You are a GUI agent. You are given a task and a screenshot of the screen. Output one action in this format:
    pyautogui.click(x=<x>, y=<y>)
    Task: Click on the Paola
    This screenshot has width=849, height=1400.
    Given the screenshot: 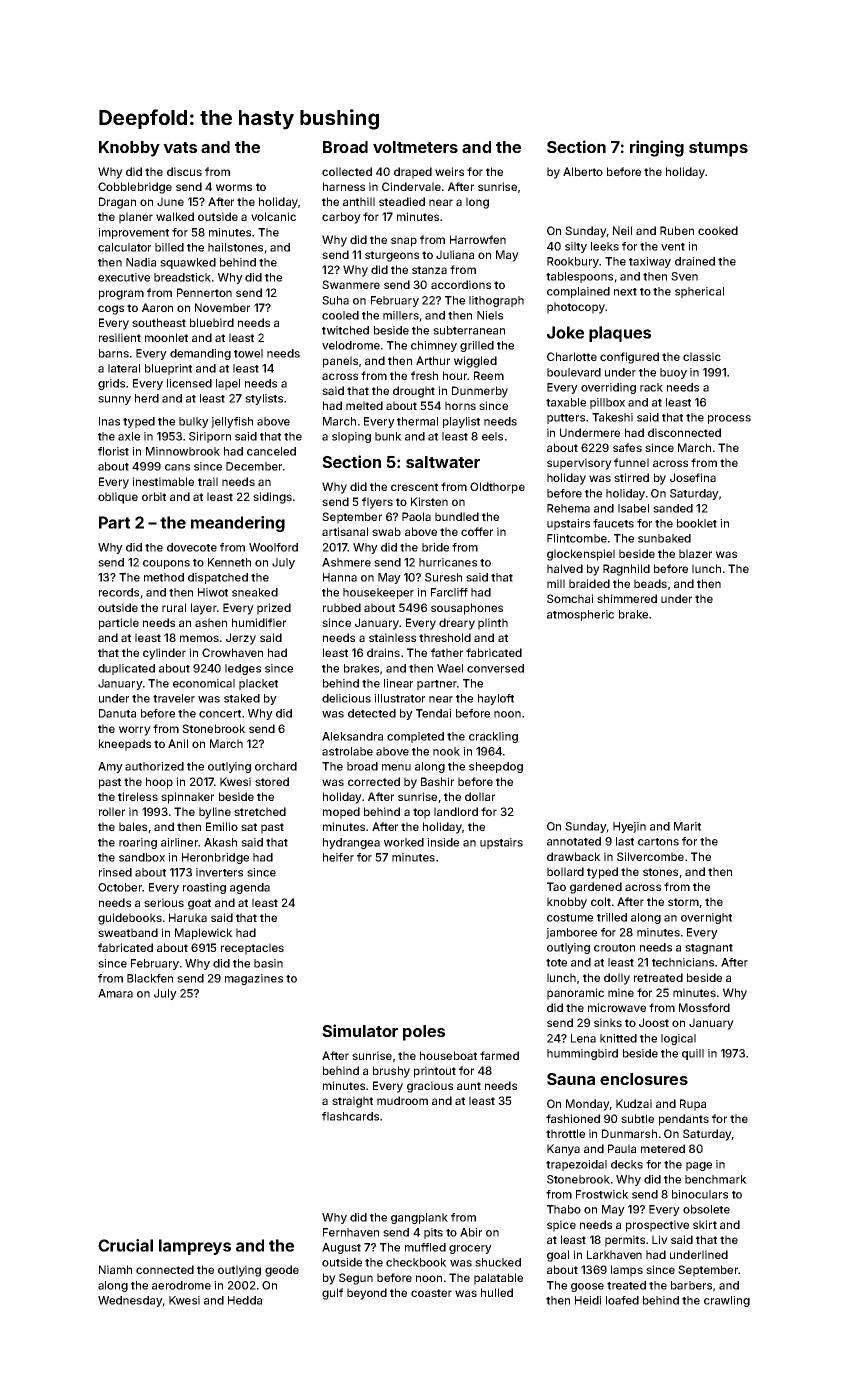 What is the action you would take?
    pyautogui.click(x=416, y=516)
